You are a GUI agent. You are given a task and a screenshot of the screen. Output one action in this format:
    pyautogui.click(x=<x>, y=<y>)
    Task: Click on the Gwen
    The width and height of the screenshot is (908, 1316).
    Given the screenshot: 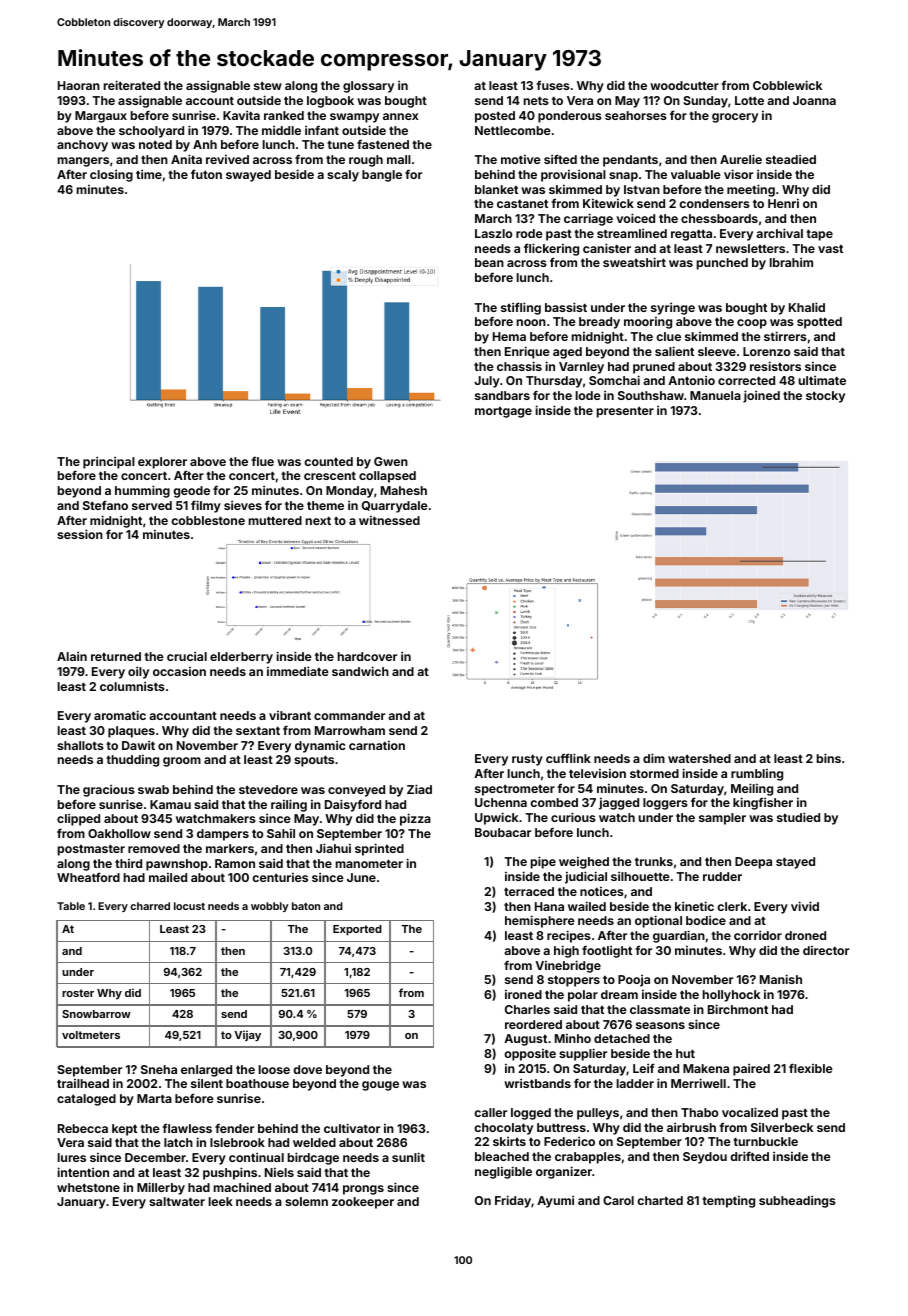 What is the action you would take?
    pyautogui.click(x=391, y=461)
